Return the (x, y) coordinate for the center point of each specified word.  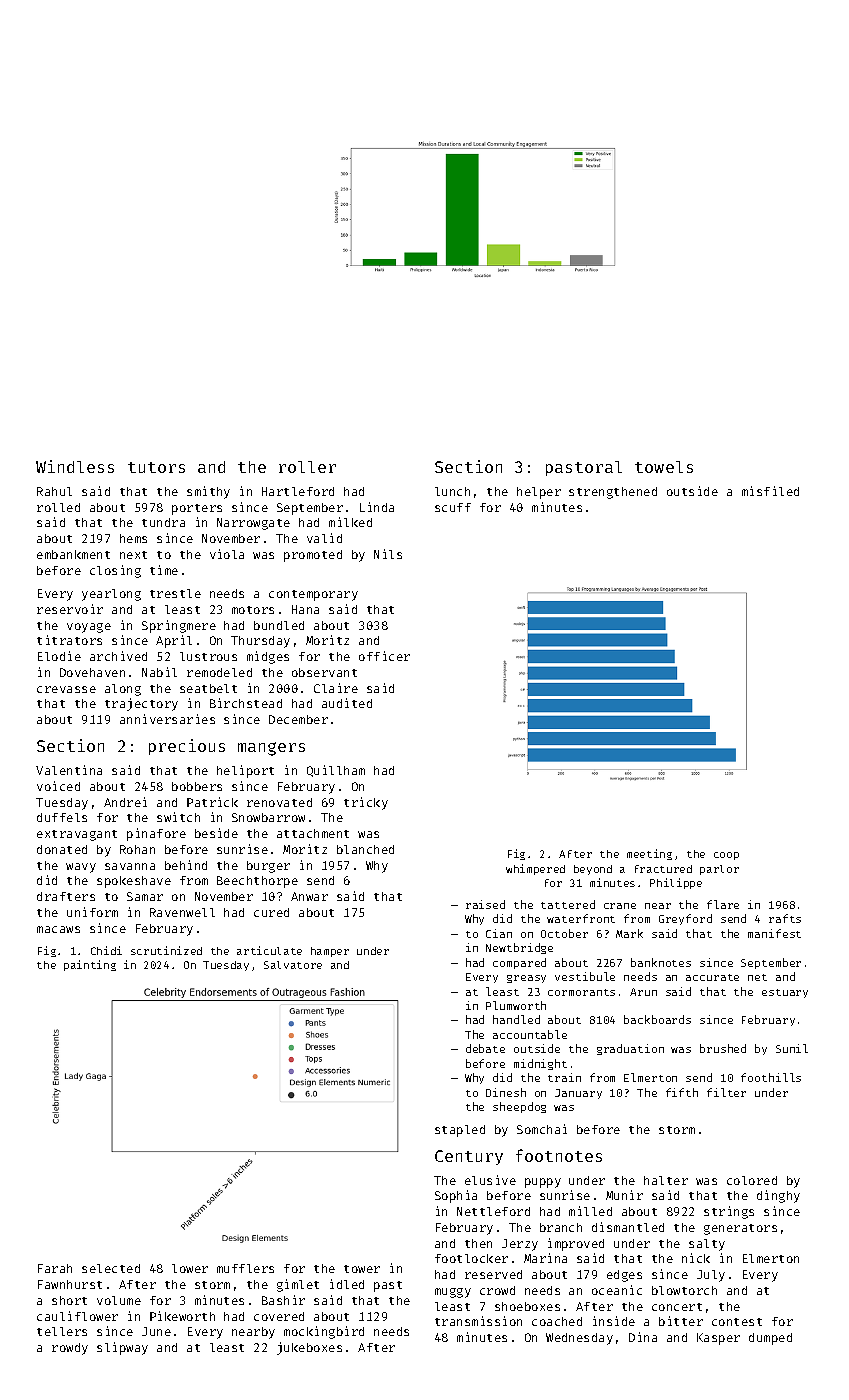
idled (347, 1284)
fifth (682, 1092)
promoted (313, 556)
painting (90, 965)
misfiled (770, 491)
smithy (208, 492)
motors (253, 610)
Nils (388, 554)
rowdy (70, 1349)
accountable (530, 1034)
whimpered (535, 869)
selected (111, 1268)
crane (620, 906)
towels (664, 467)
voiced (58, 786)
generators (740, 1229)
